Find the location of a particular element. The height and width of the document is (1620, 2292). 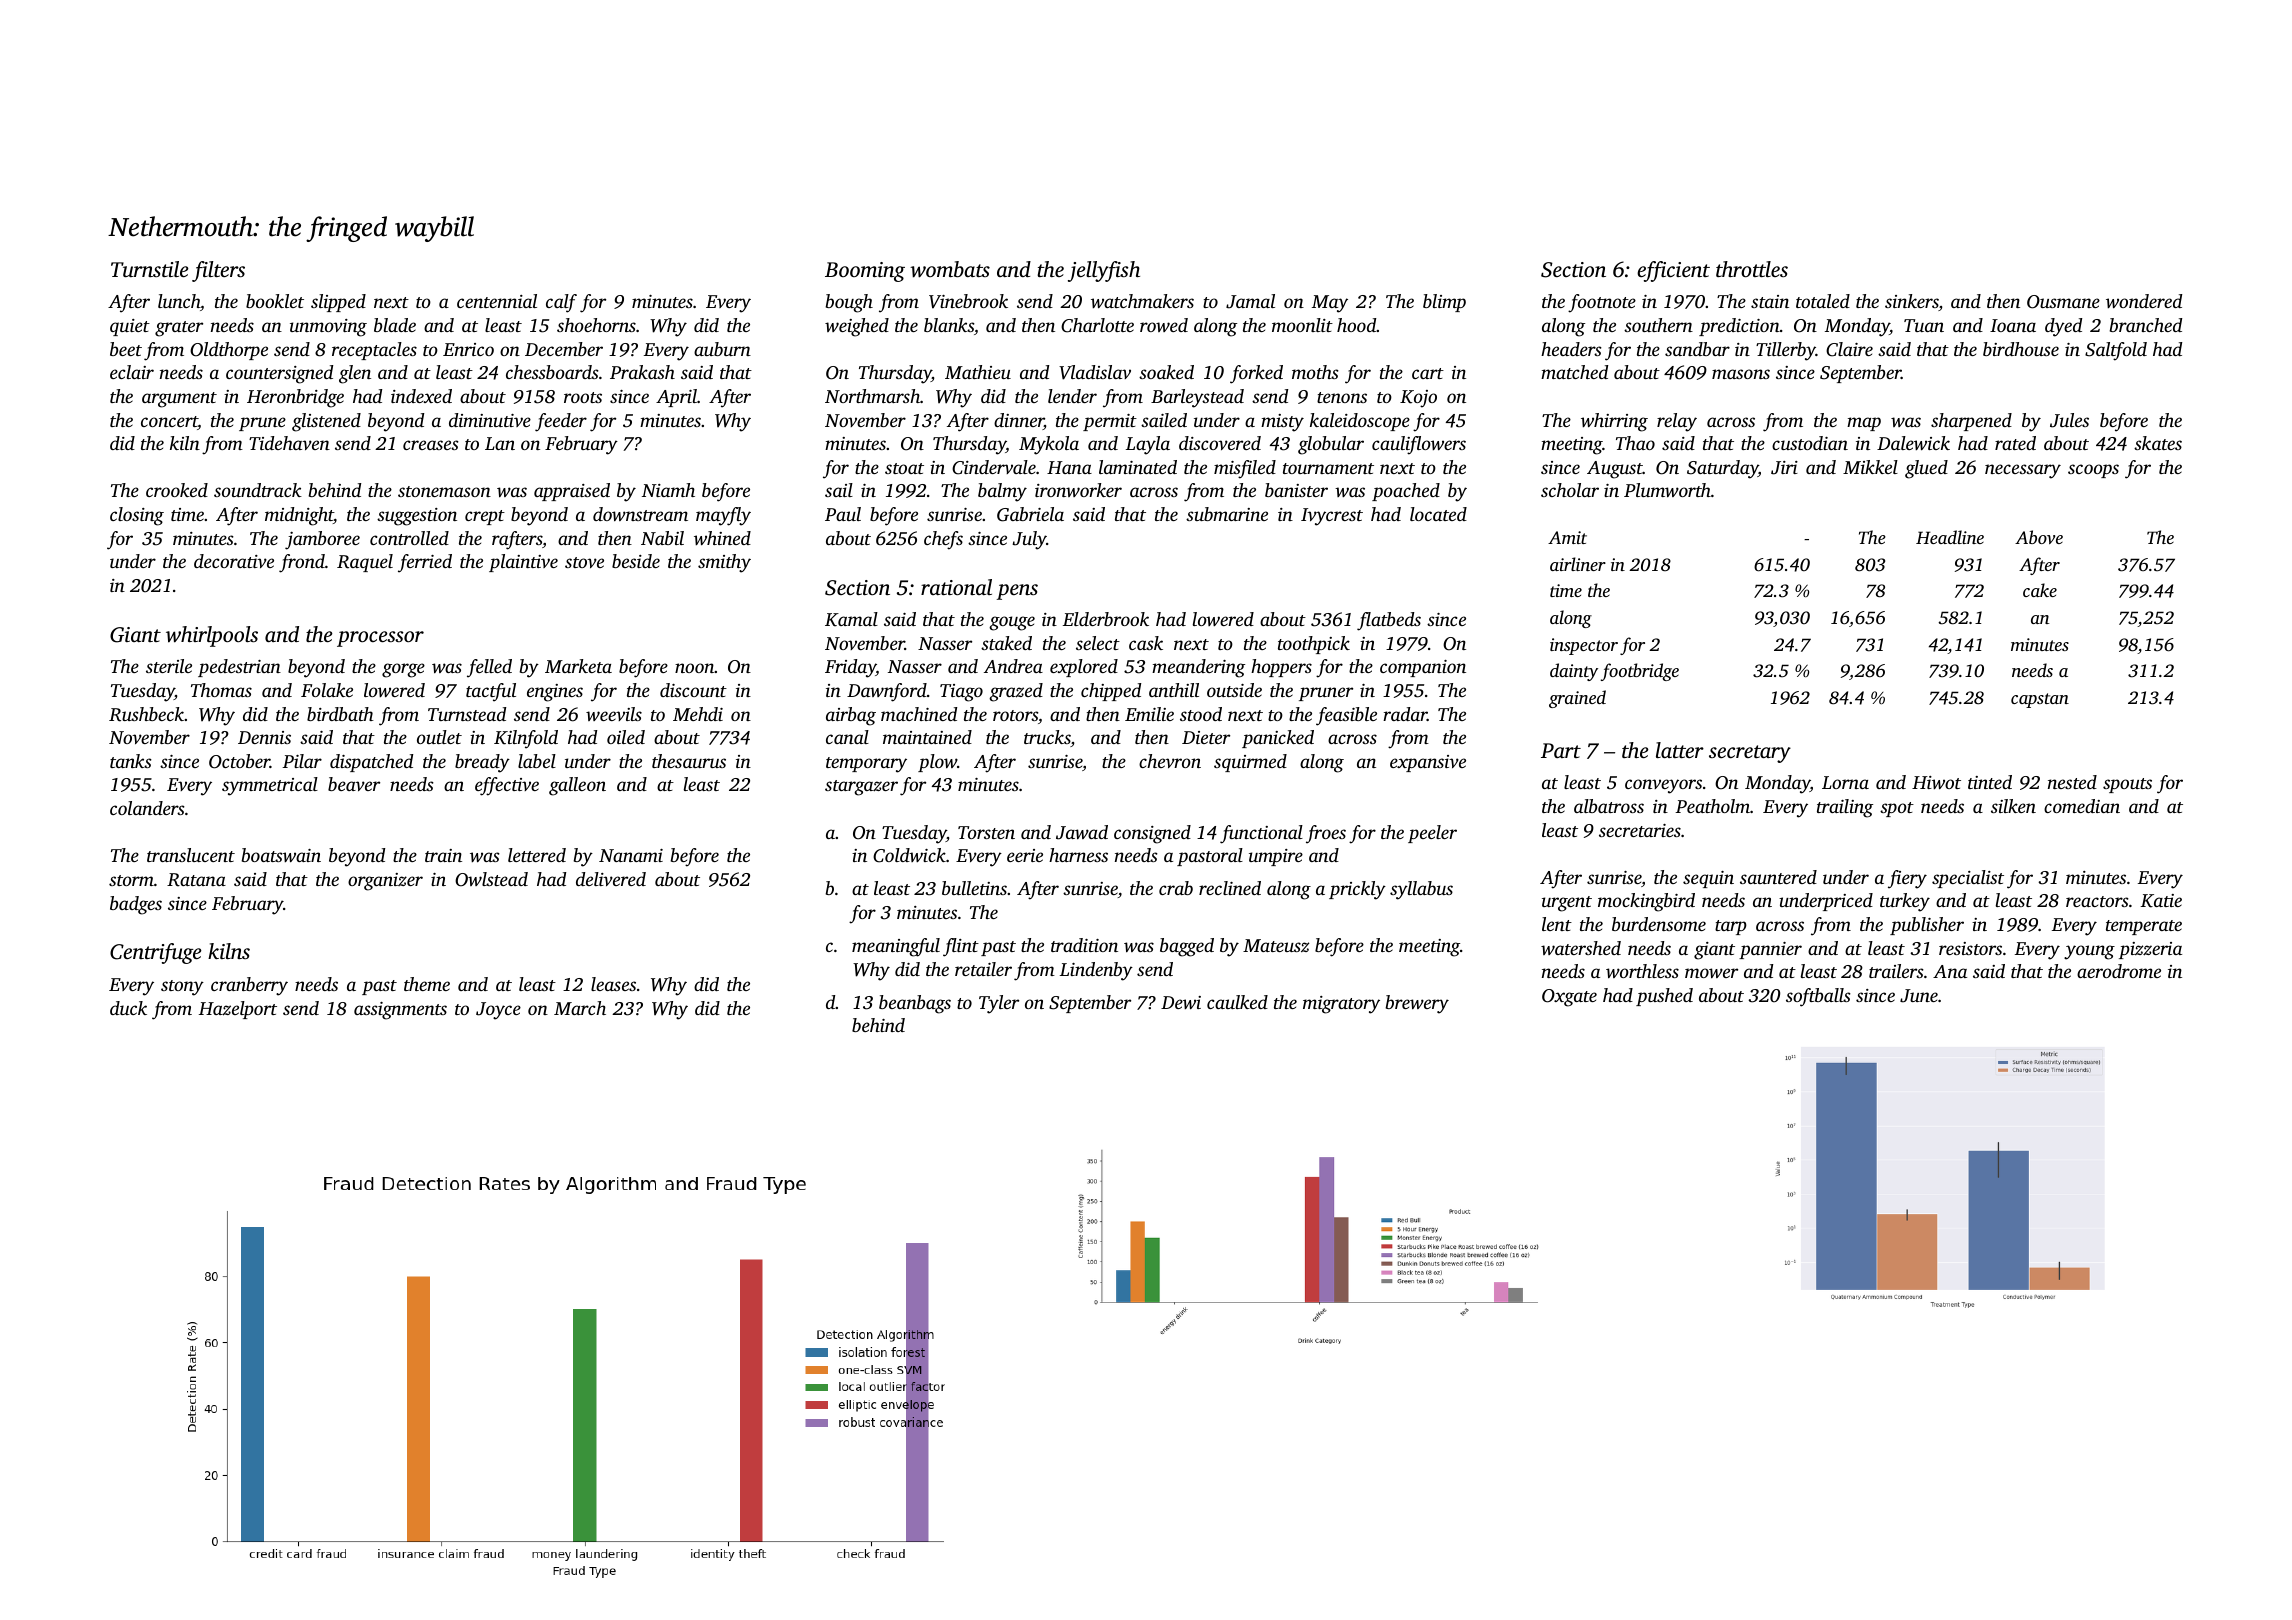

Andrea is located at coordinates (1013, 666).
